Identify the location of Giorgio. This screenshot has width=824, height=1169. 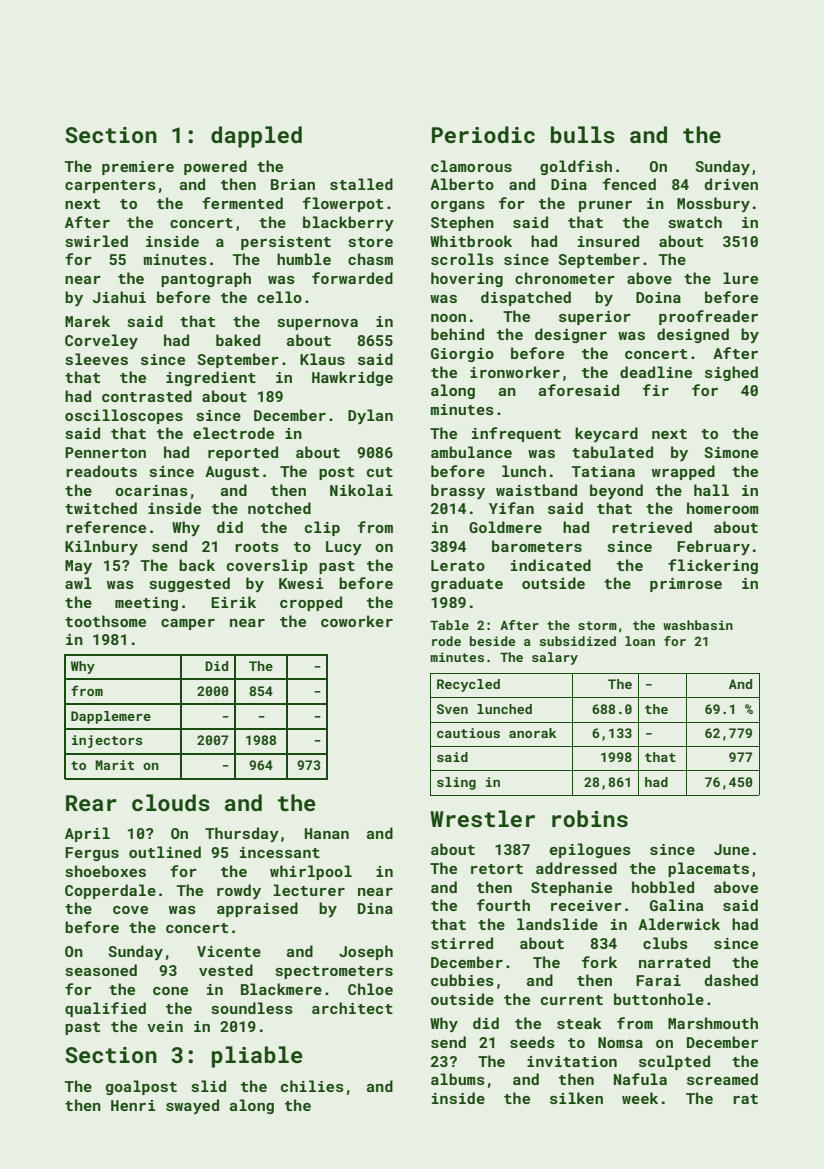
(462, 355).
